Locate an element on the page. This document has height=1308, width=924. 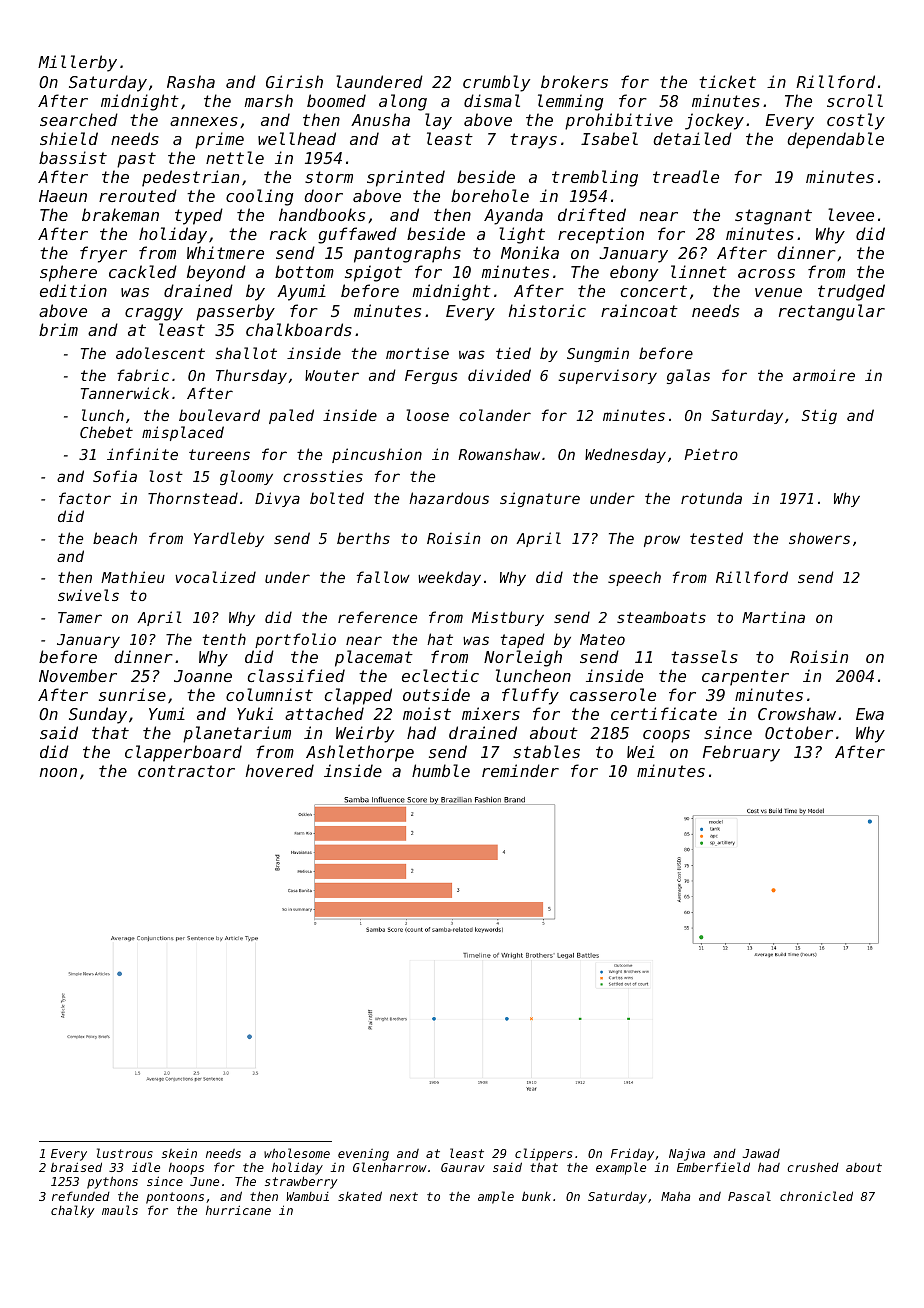
eclectic is located at coordinates (440, 675).
